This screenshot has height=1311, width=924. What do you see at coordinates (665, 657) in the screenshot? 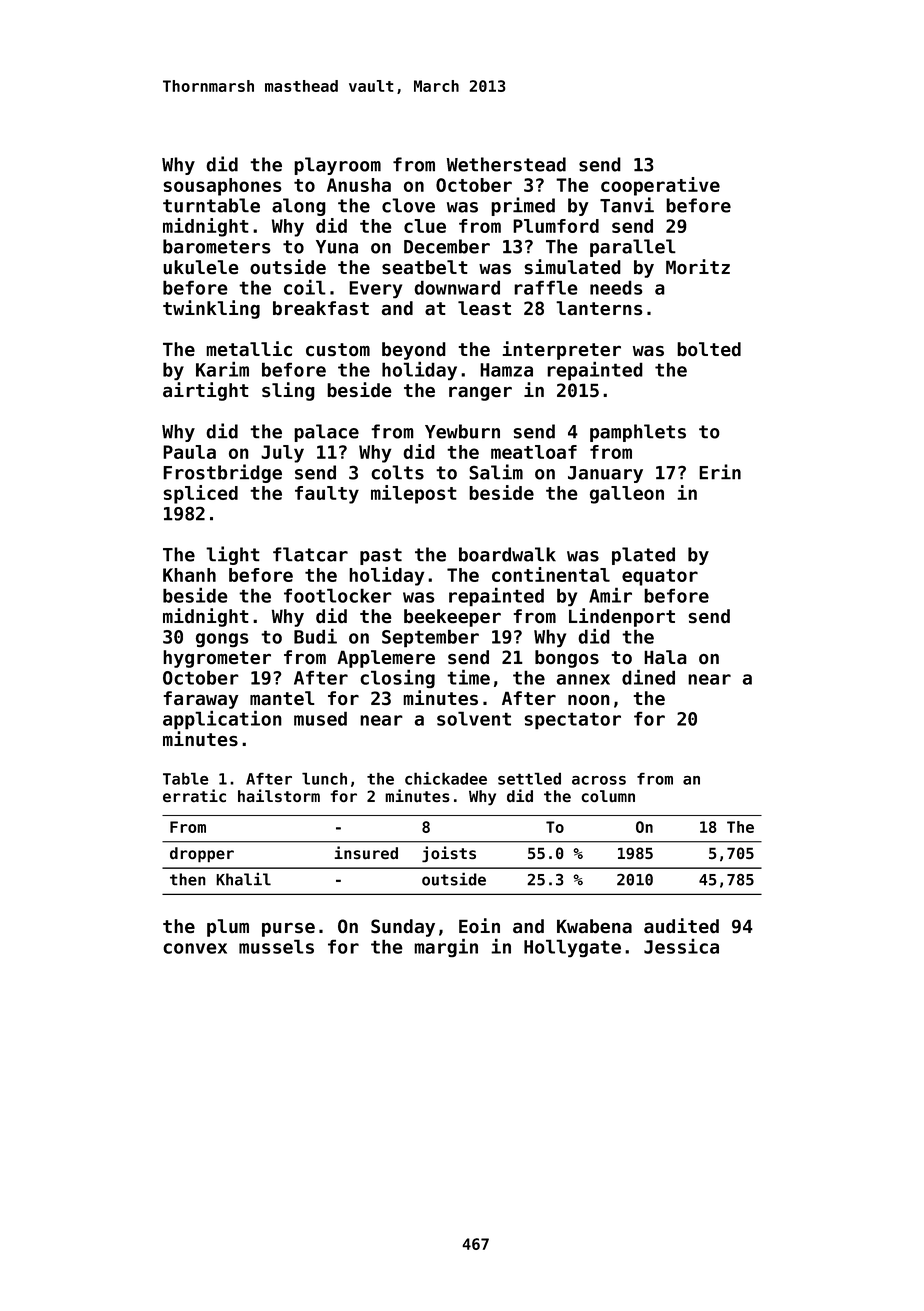
I see `Hala` at bounding box center [665, 657].
